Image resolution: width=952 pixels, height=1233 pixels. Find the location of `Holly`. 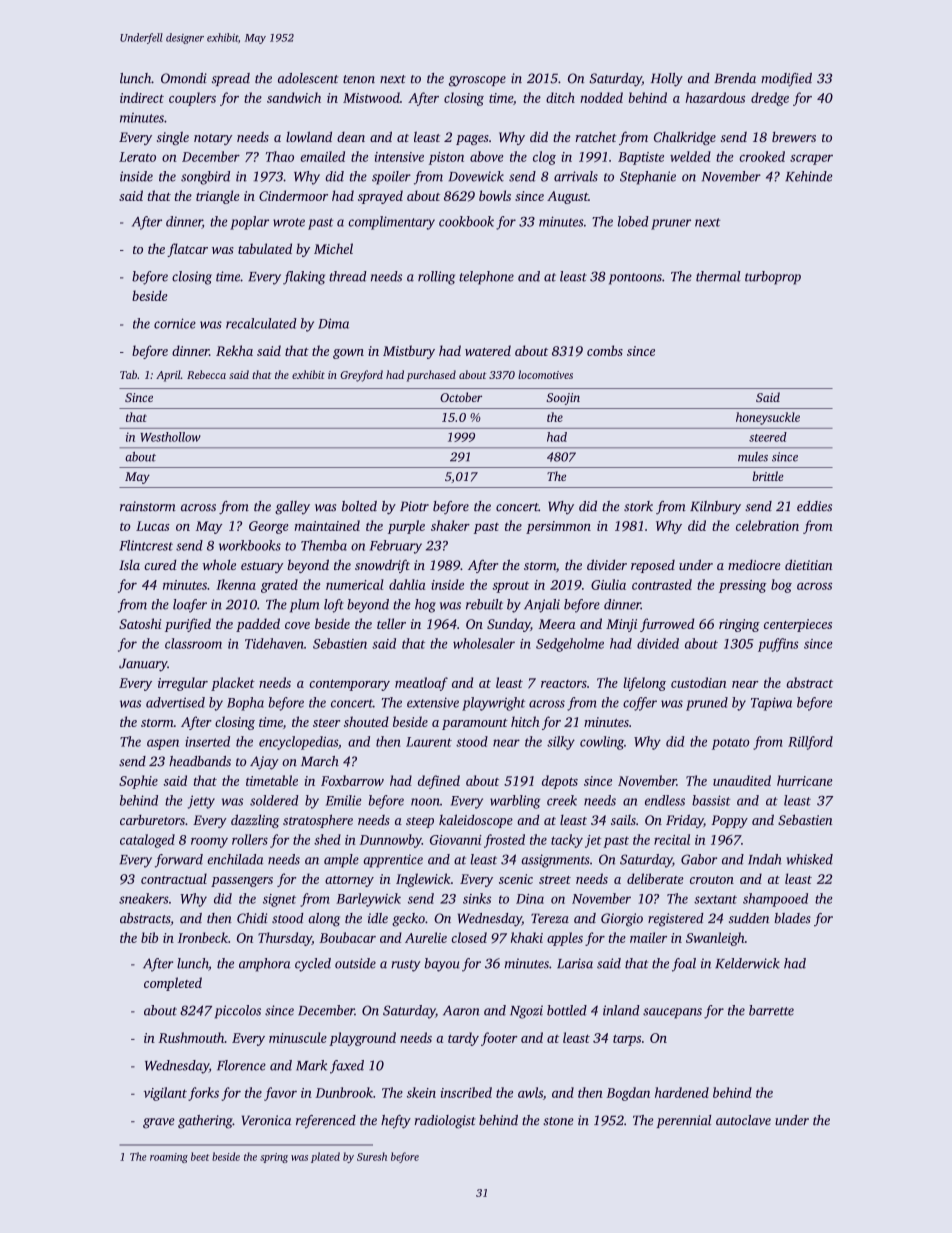

Holly is located at coordinates (667, 80).
